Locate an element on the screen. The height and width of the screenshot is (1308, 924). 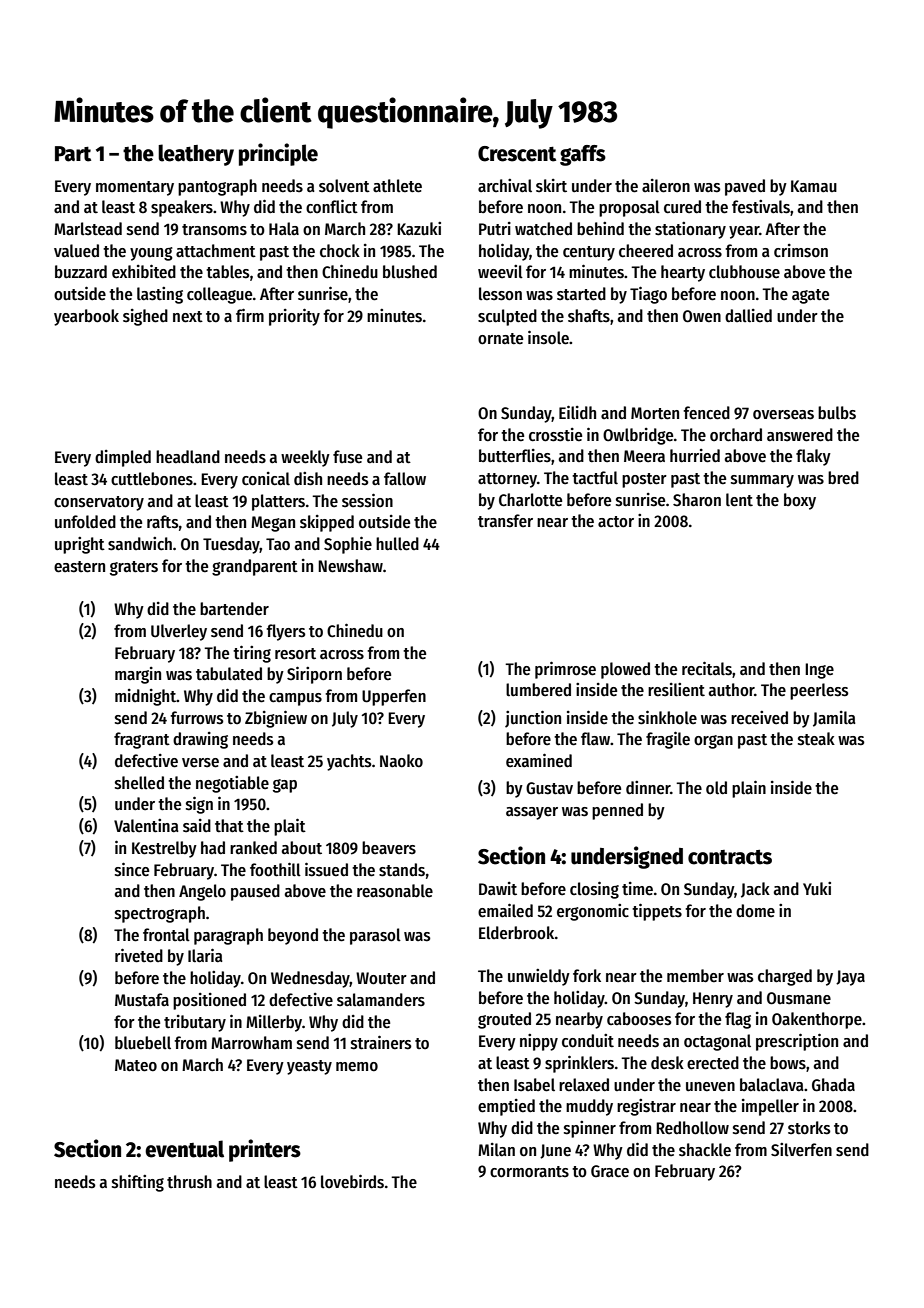
principle is located at coordinates (278, 154).
